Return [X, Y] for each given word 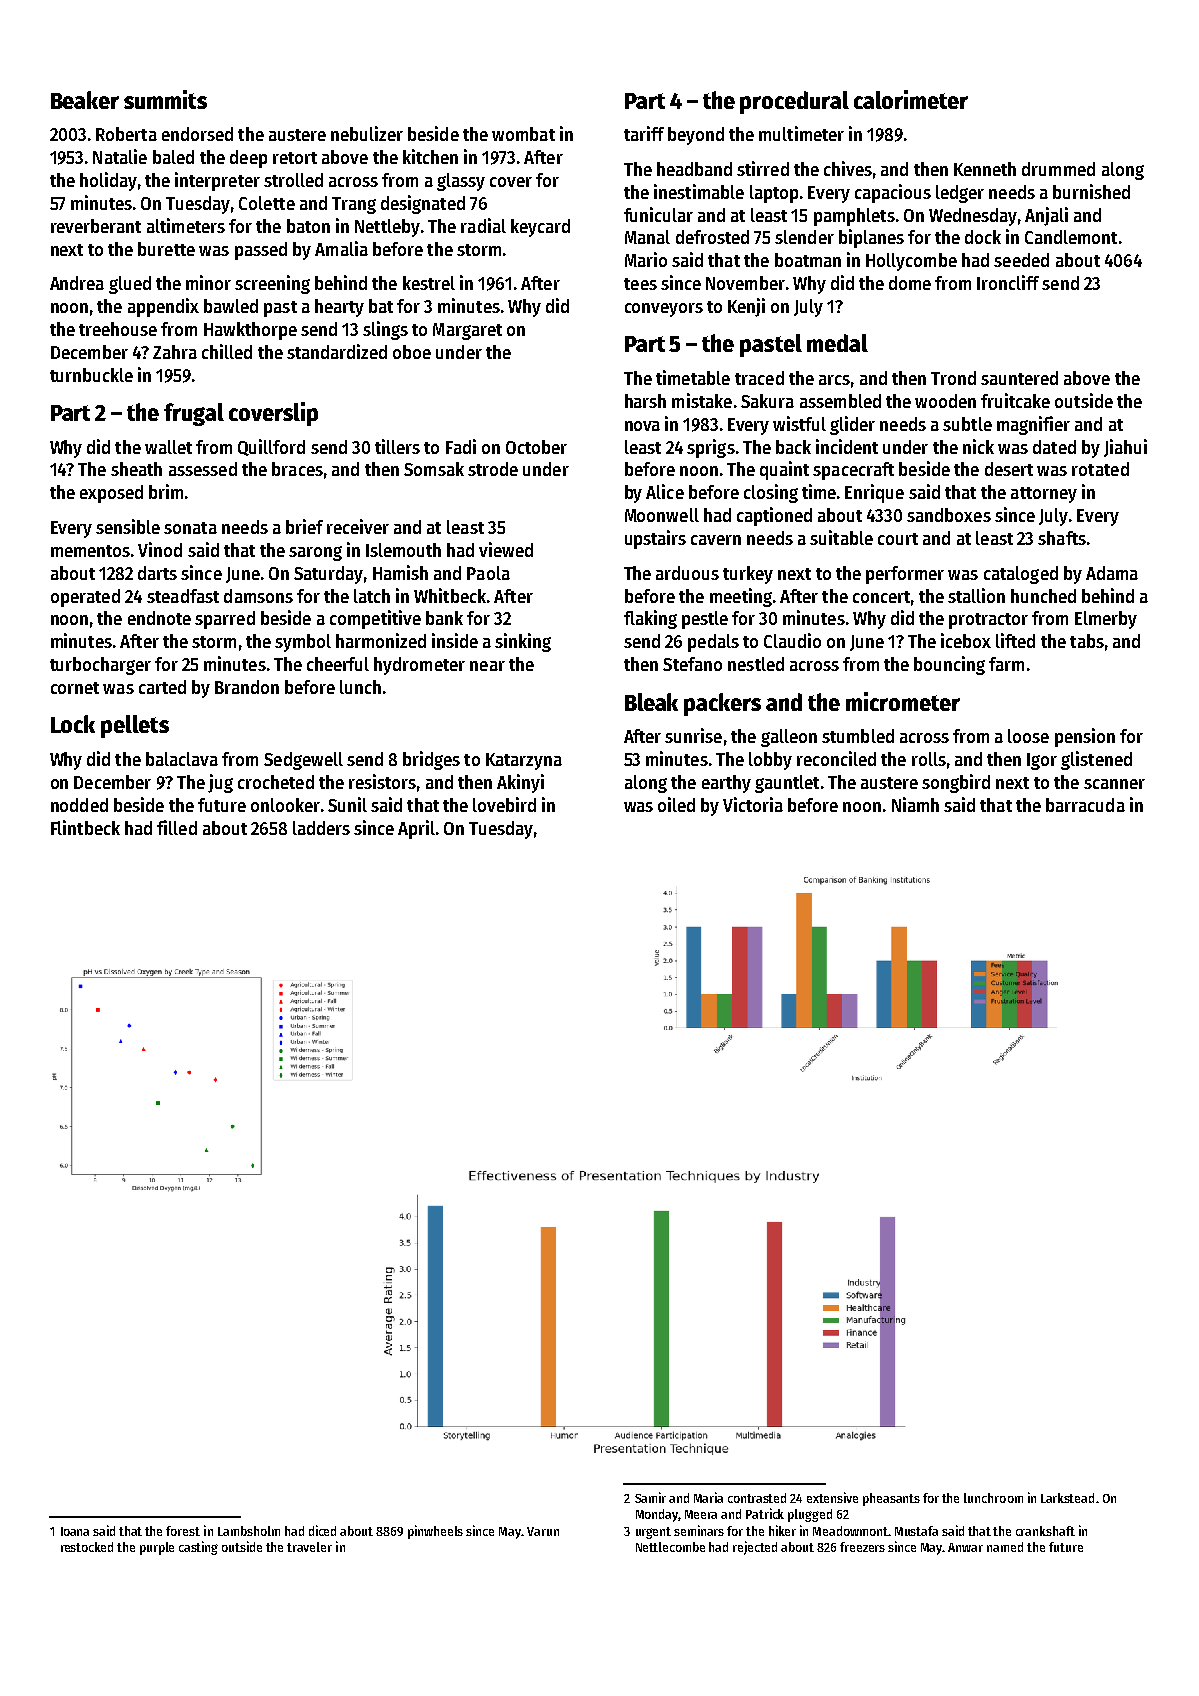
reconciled [836, 758]
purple [157, 1548]
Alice [665, 491]
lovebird [504, 804]
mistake [702, 400]
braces [297, 469]
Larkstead [1067, 1498]
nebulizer [367, 133]
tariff [644, 133]
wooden [945, 401]
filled [177, 827]
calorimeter [911, 99]
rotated [1100, 469]
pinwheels [435, 1532]
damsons [258, 596]
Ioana [75, 1531]
